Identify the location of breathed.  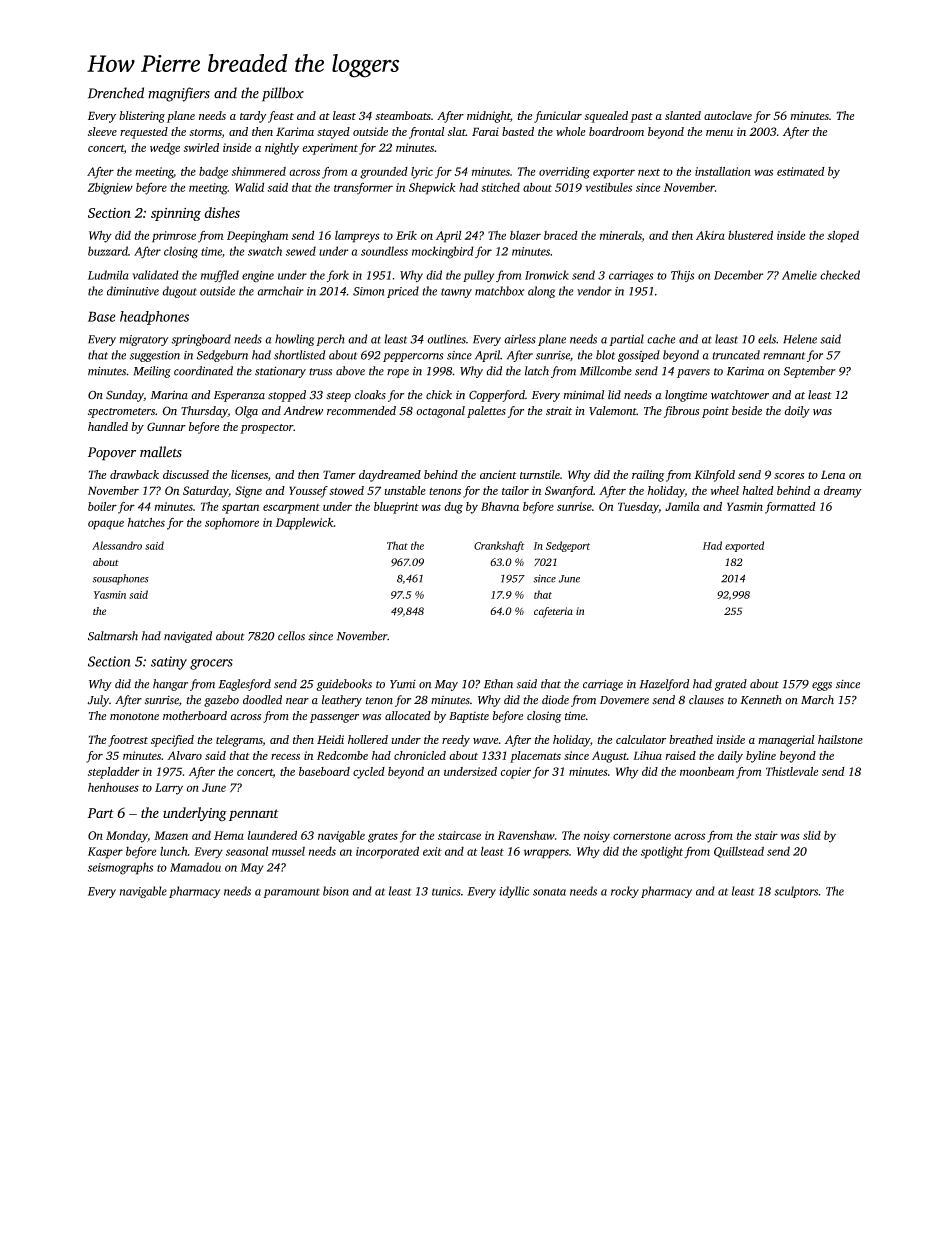
(691, 739).
